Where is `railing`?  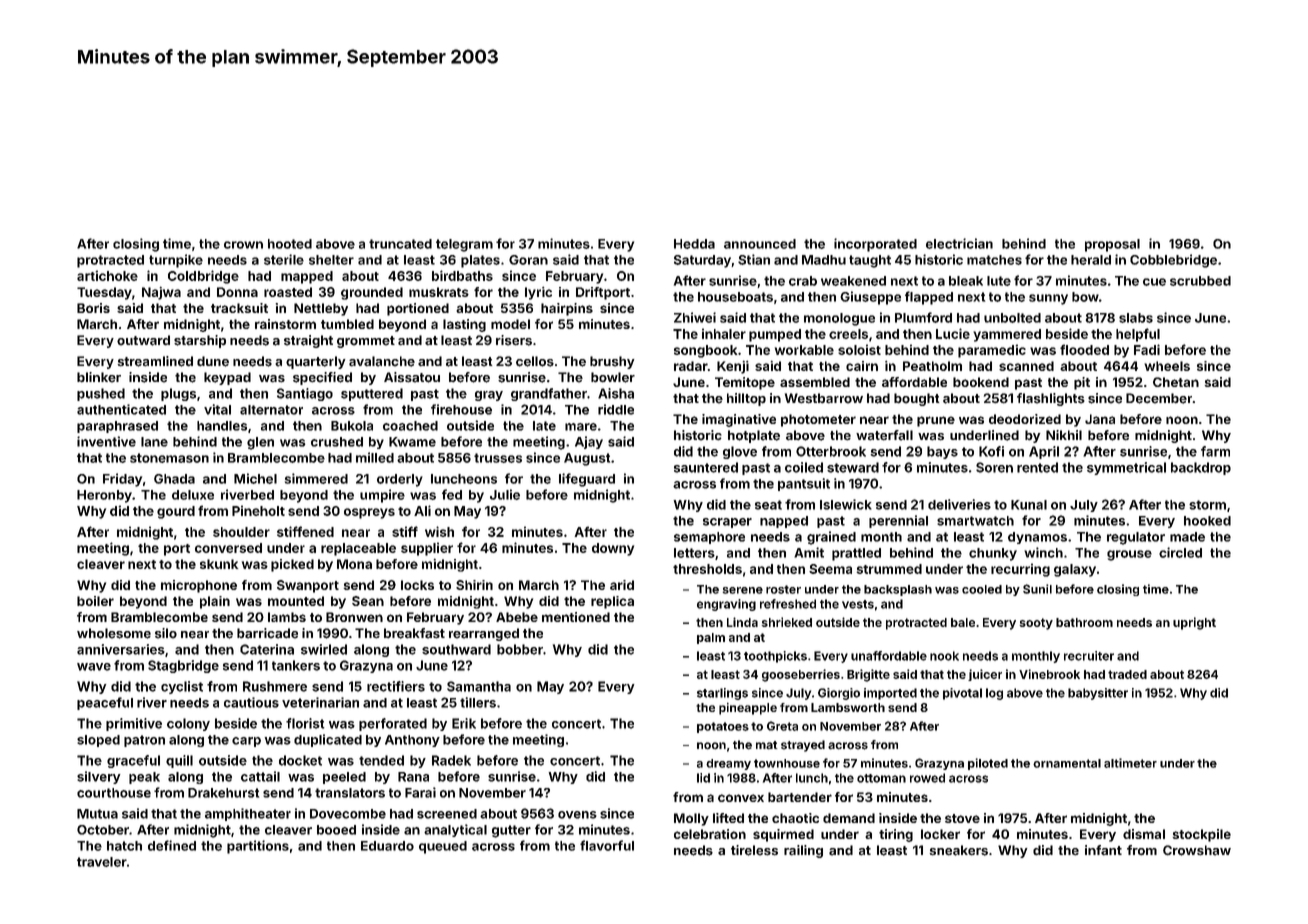
railing is located at coordinates (803, 851).
